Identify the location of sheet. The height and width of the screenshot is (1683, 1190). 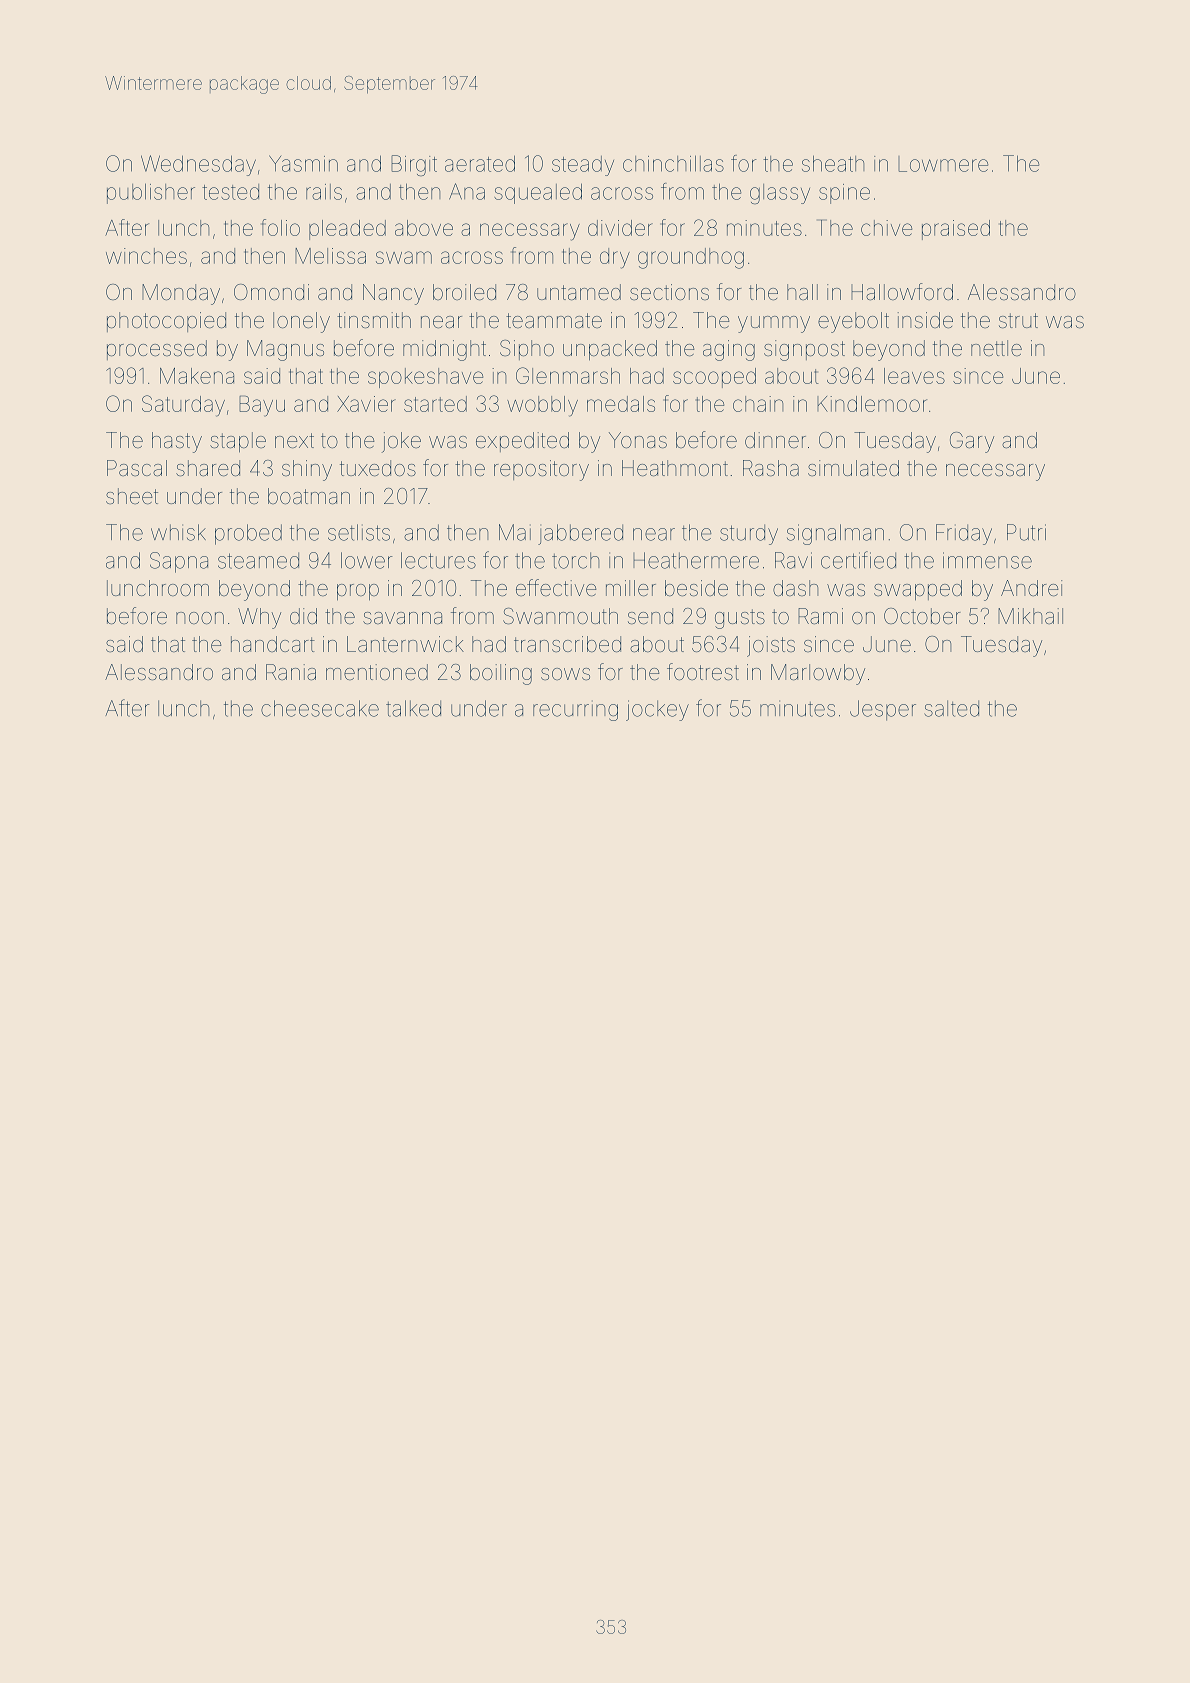
(132, 496).
